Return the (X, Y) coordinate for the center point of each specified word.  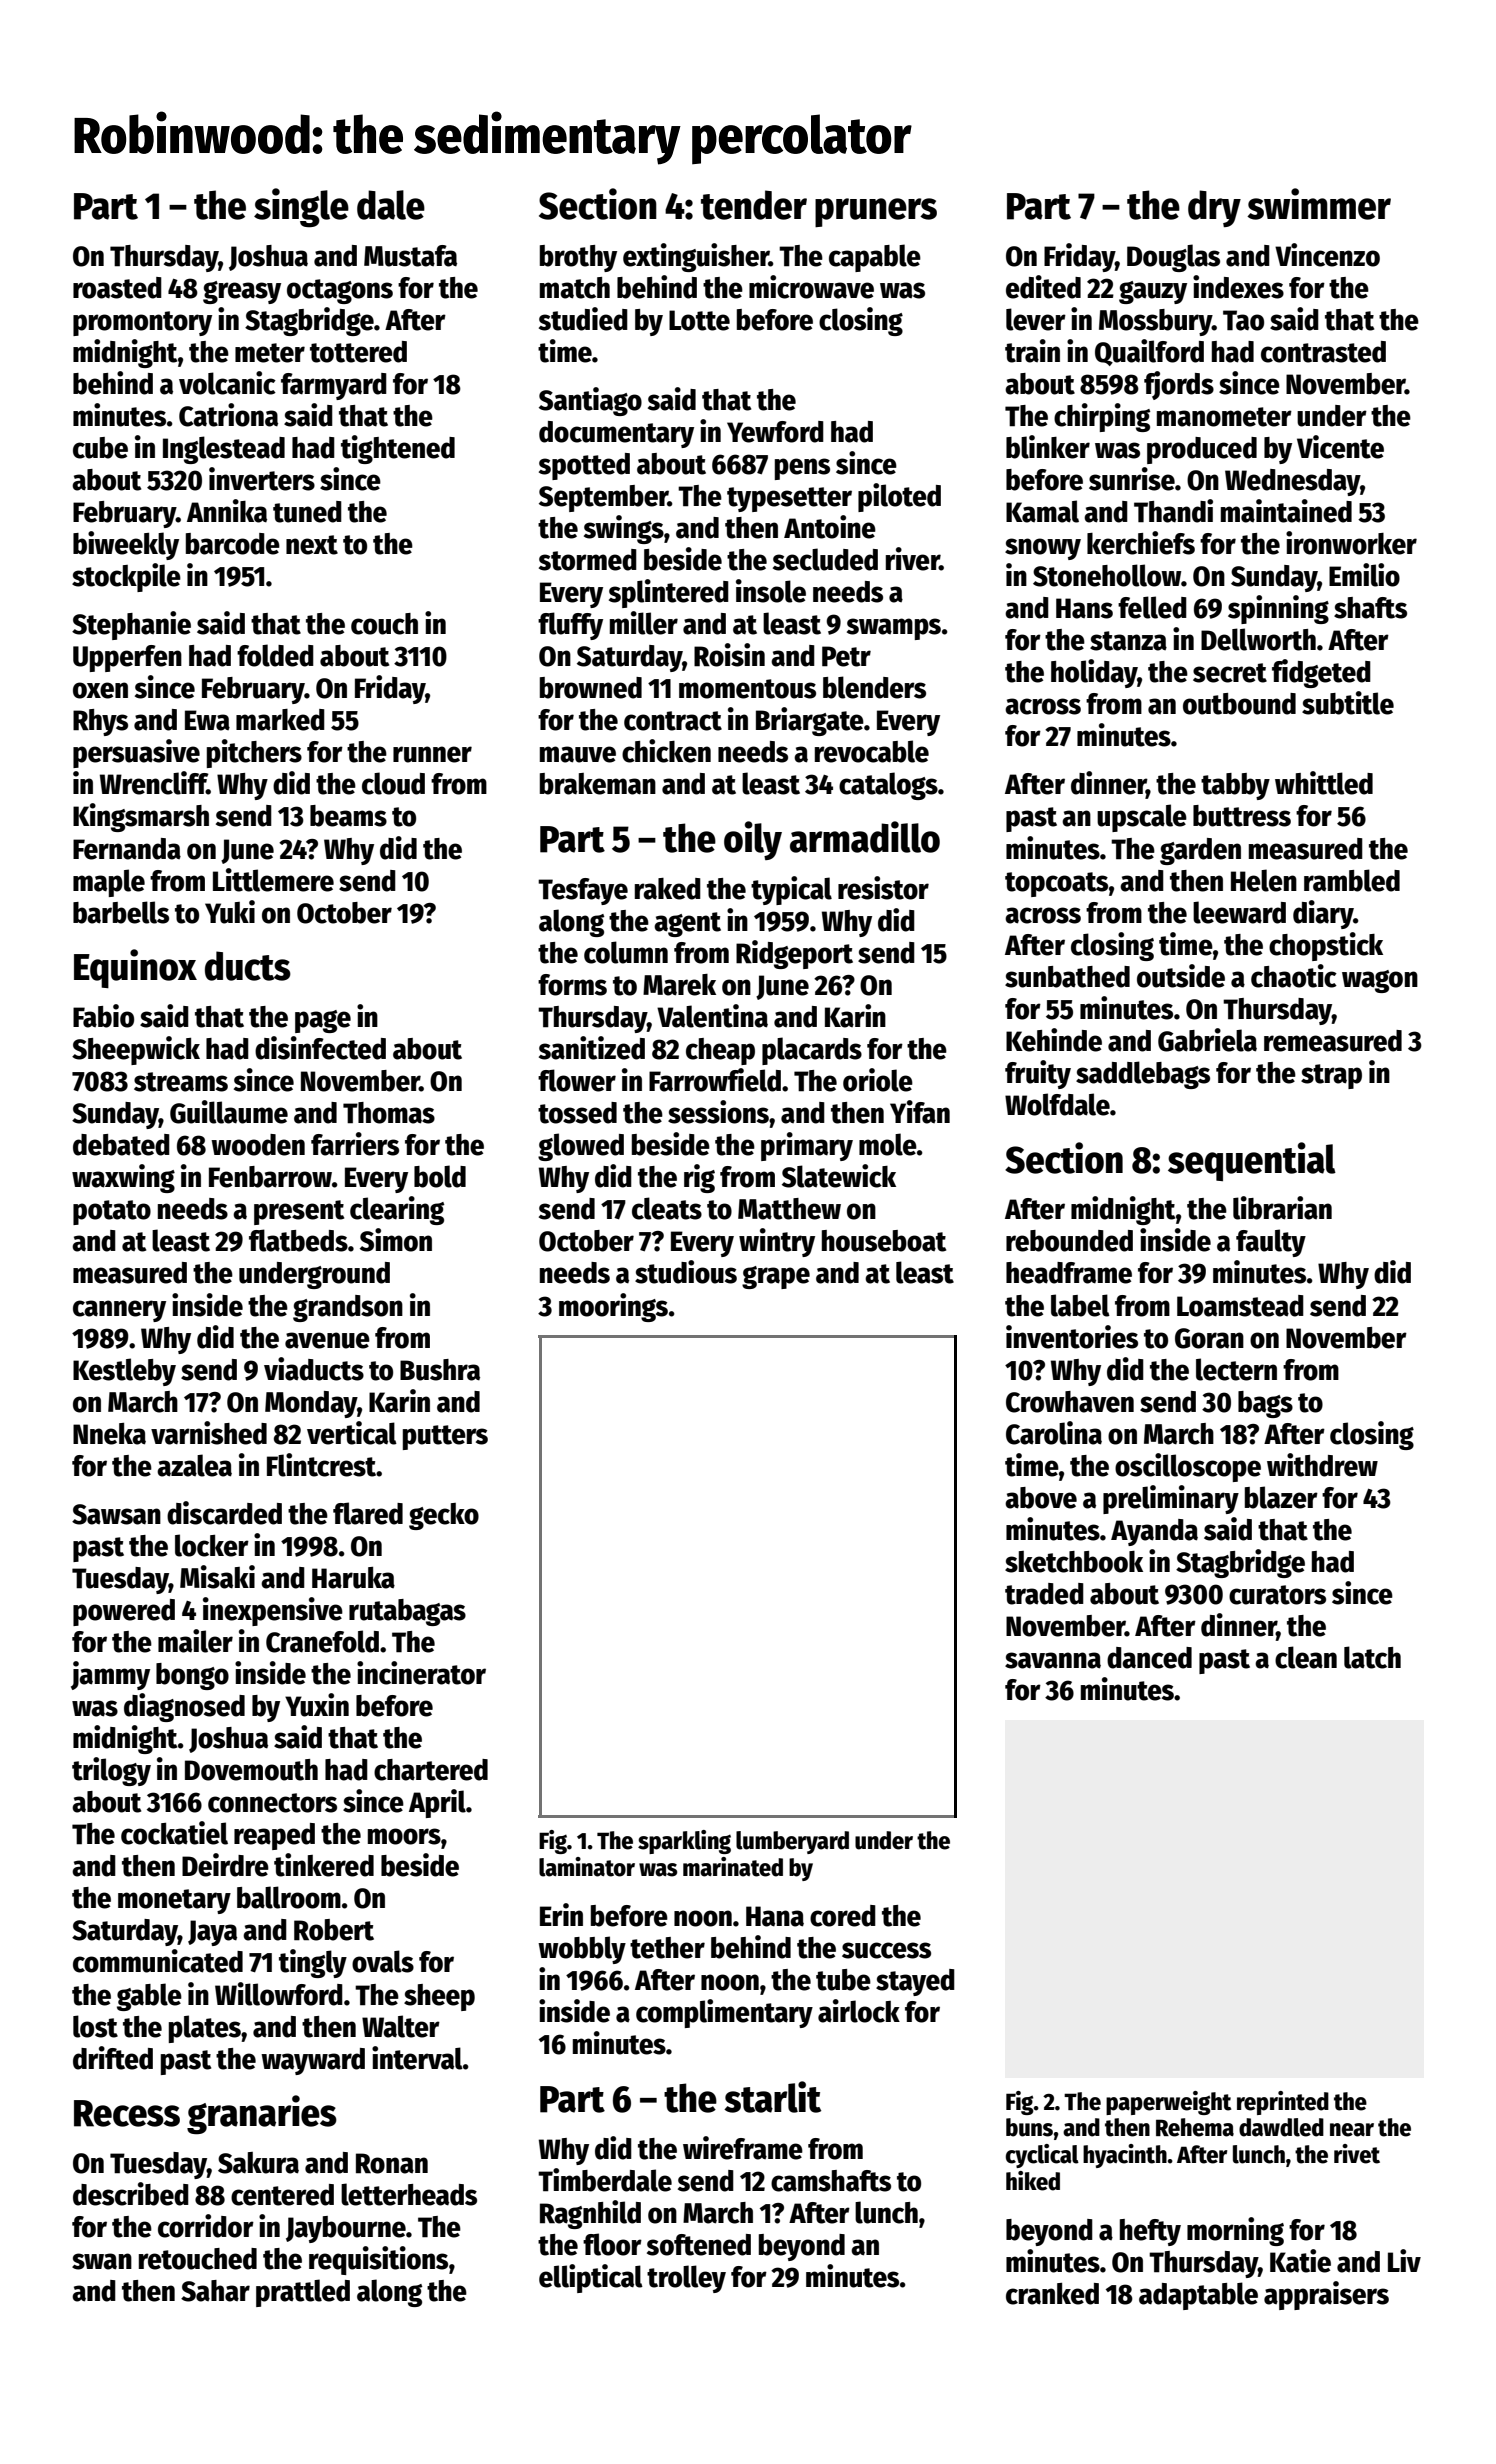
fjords (1179, 385)
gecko (444, 1516)
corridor (206, 2226)
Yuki (230, 912)
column (626, 952)
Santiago (590, 401)
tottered (358, 352)
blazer (1281, 1497)
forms (572, 985)
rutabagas (407, 1612)
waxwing (123, 1178)
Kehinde (1054, 1040)
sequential (1252, 1161)
